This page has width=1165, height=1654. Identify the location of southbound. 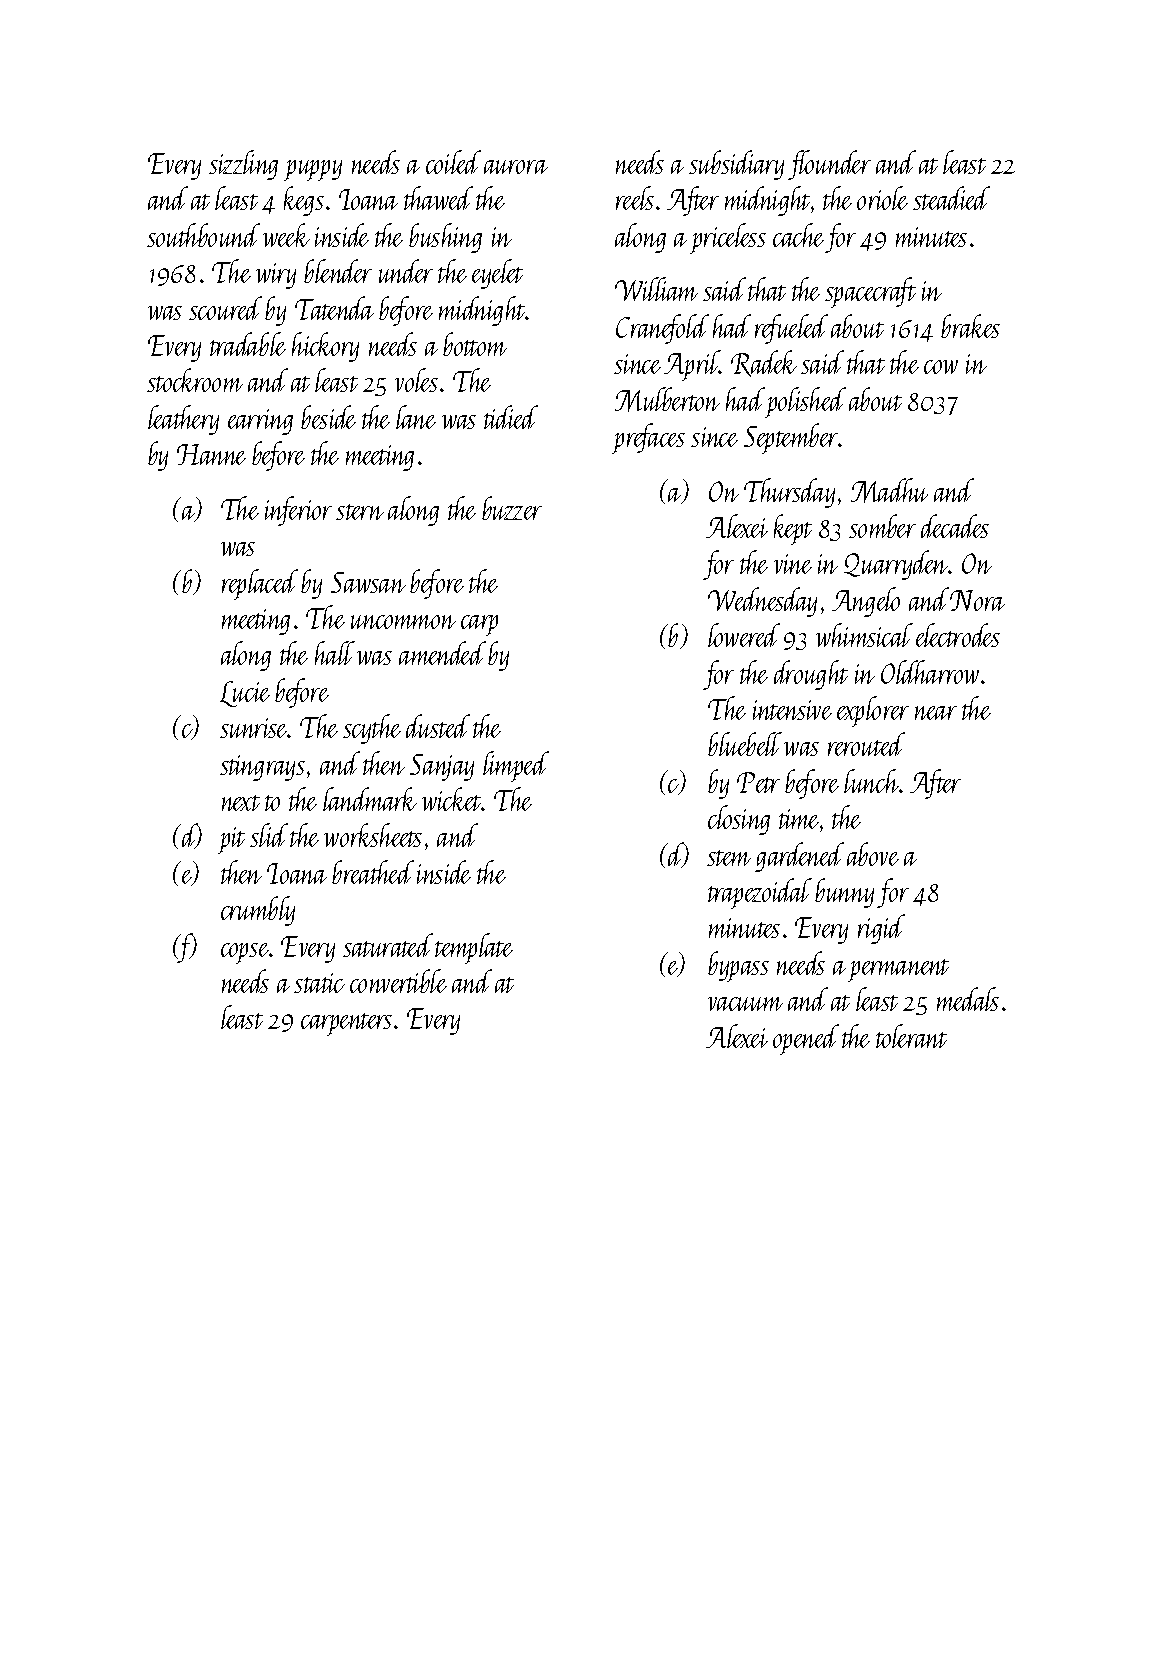
(203, 235).
